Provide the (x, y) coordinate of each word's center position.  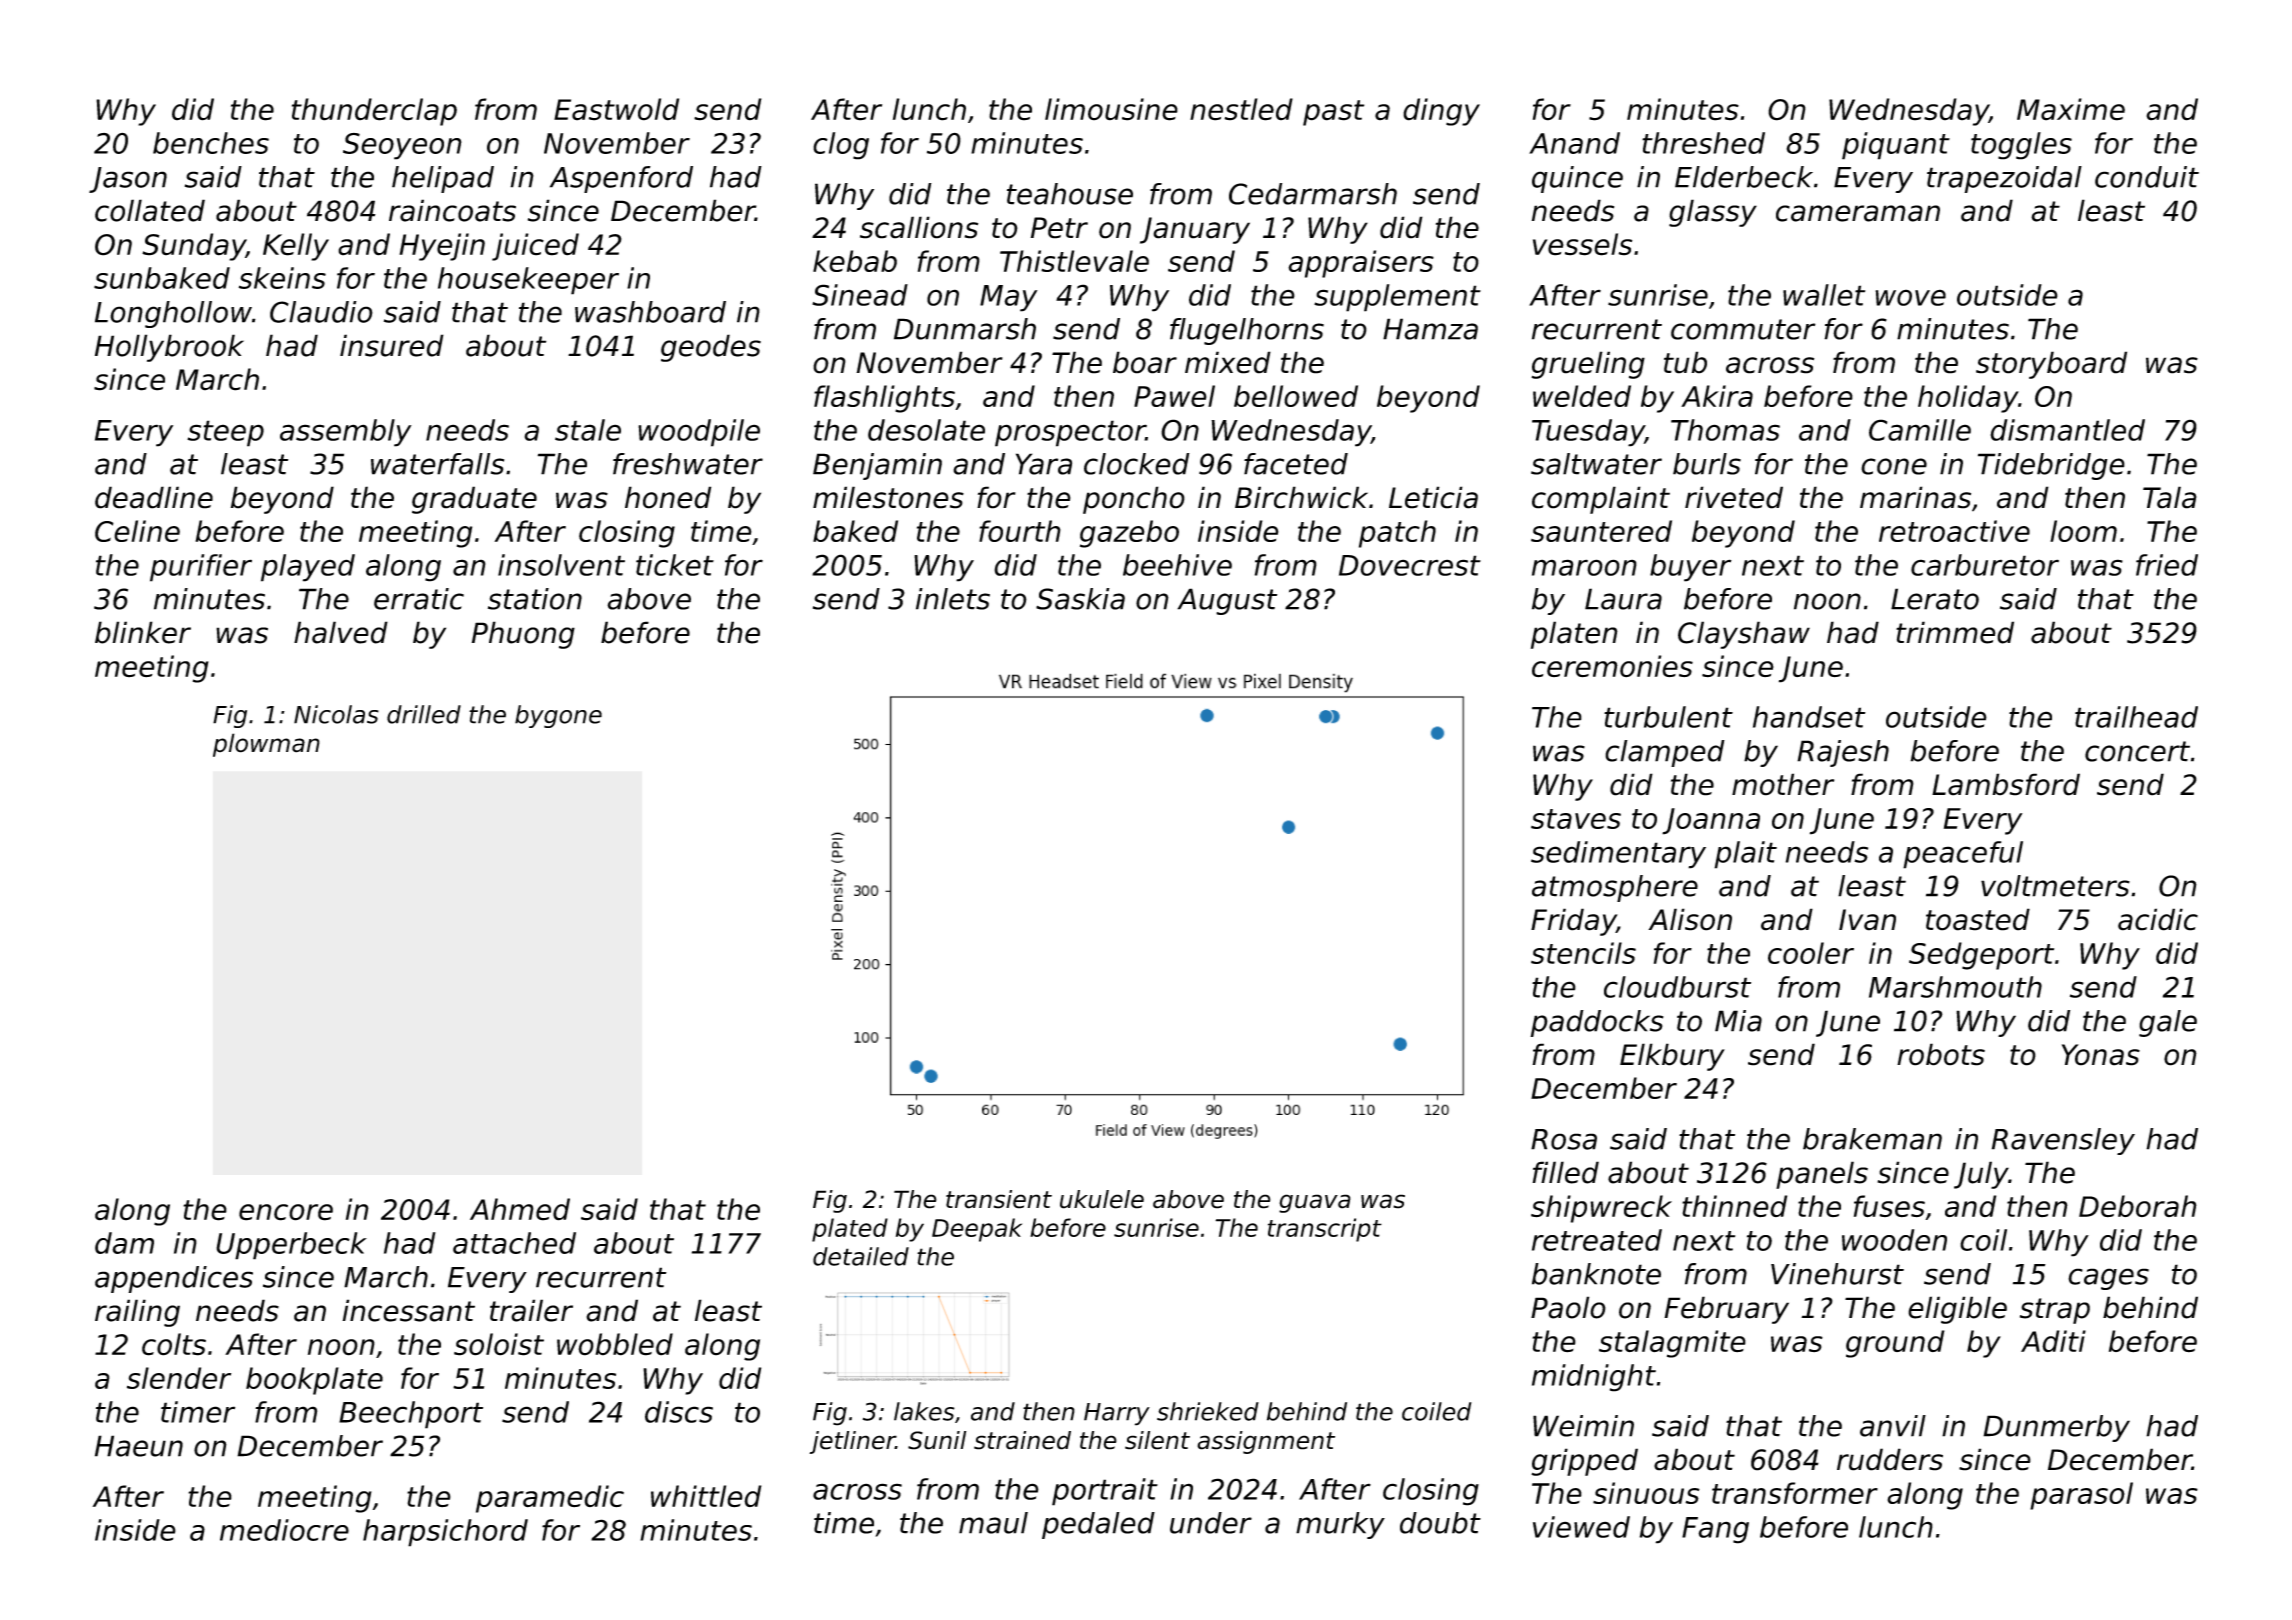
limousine (1111, 109)
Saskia (1080, 599)
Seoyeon (402, 146)
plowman (266, 745)
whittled (706, 1496)
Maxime (2071, 109)
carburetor (1985, 565)
